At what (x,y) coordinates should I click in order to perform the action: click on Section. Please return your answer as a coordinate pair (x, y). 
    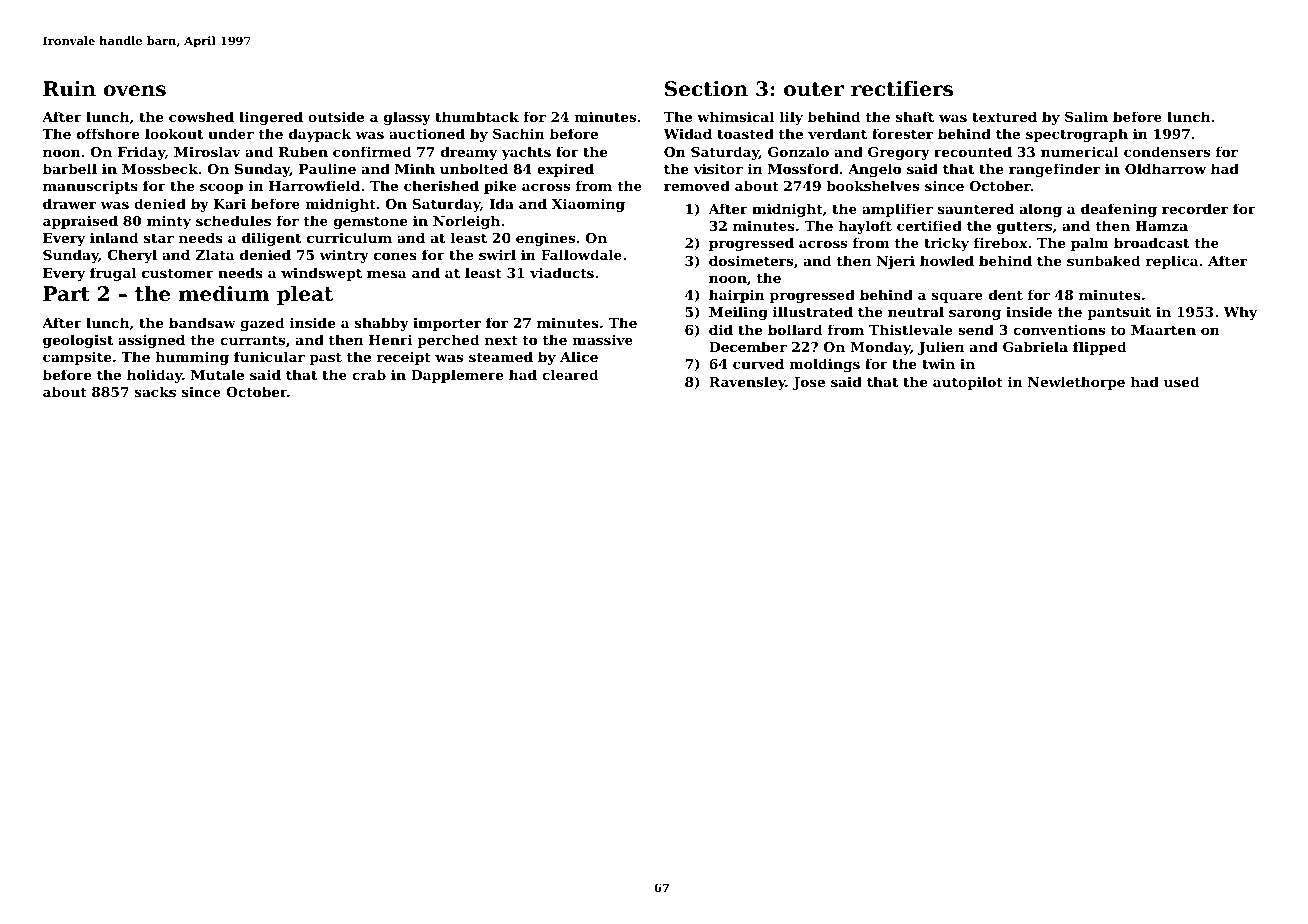
    Looking at the image, I should click on (706, 89).
